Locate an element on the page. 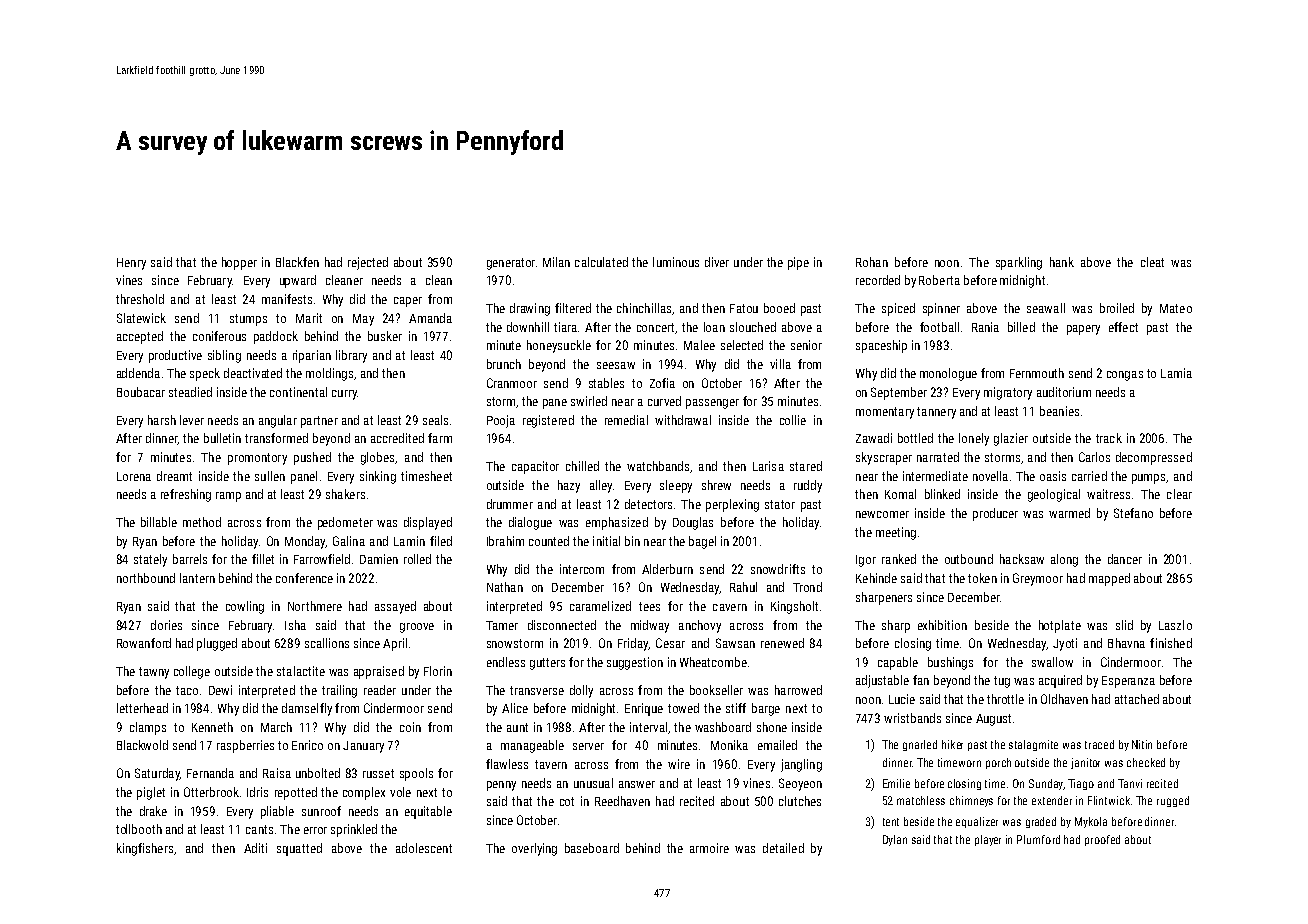 Image resolution: width=1308 pixels, height=924 pixels. registered is located at coordinates (548, 421).
